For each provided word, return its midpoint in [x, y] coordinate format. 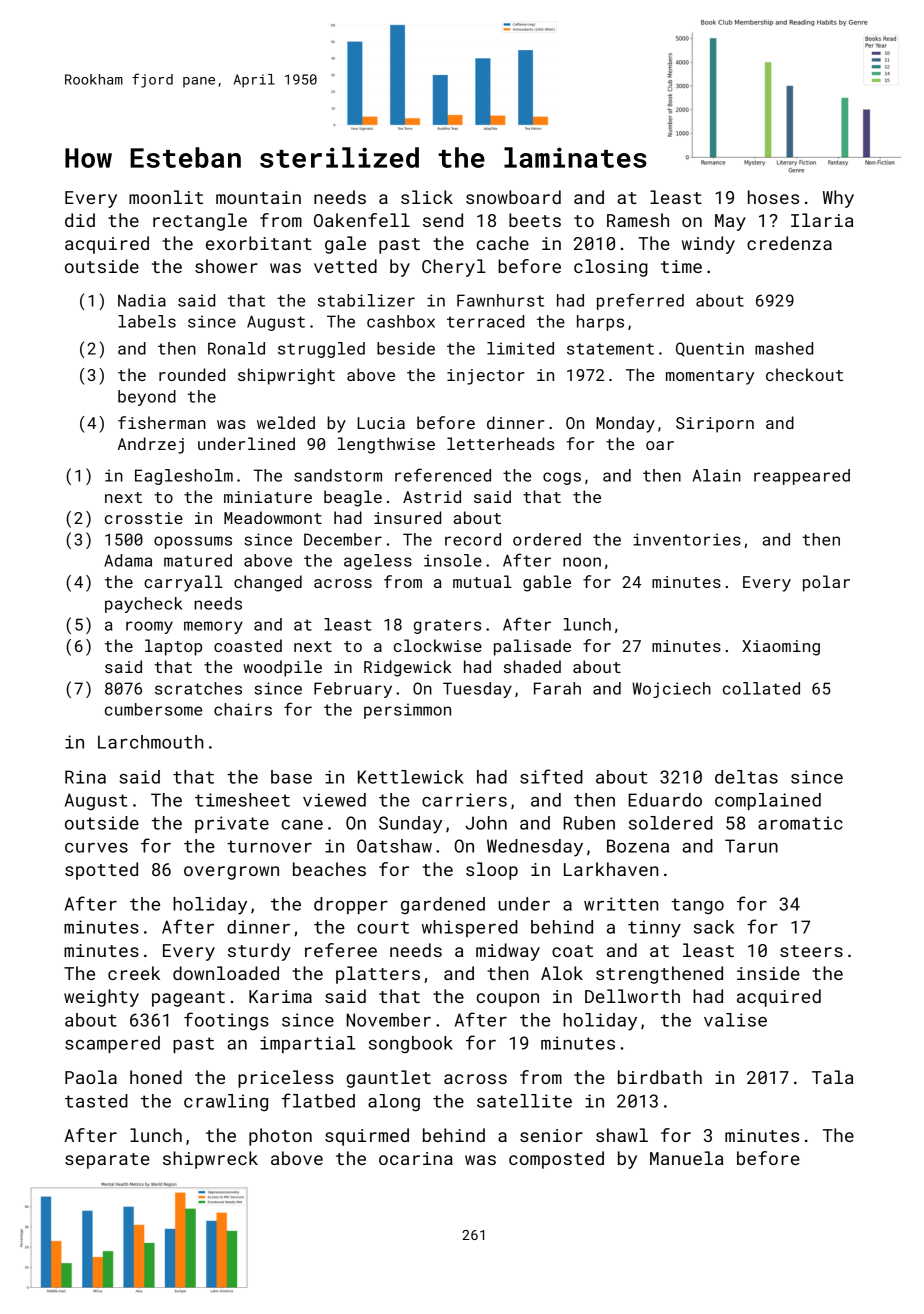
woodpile [282, 668]
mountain [258, 197]
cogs [562, 478]
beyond [147, 398]
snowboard [513, 197]
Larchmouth [151, 742]
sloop [492, 871]
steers [811, 951]
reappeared [802, 477]
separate [107, 1161]
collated [761, 688]
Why [838, 199]
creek [134, 973]
